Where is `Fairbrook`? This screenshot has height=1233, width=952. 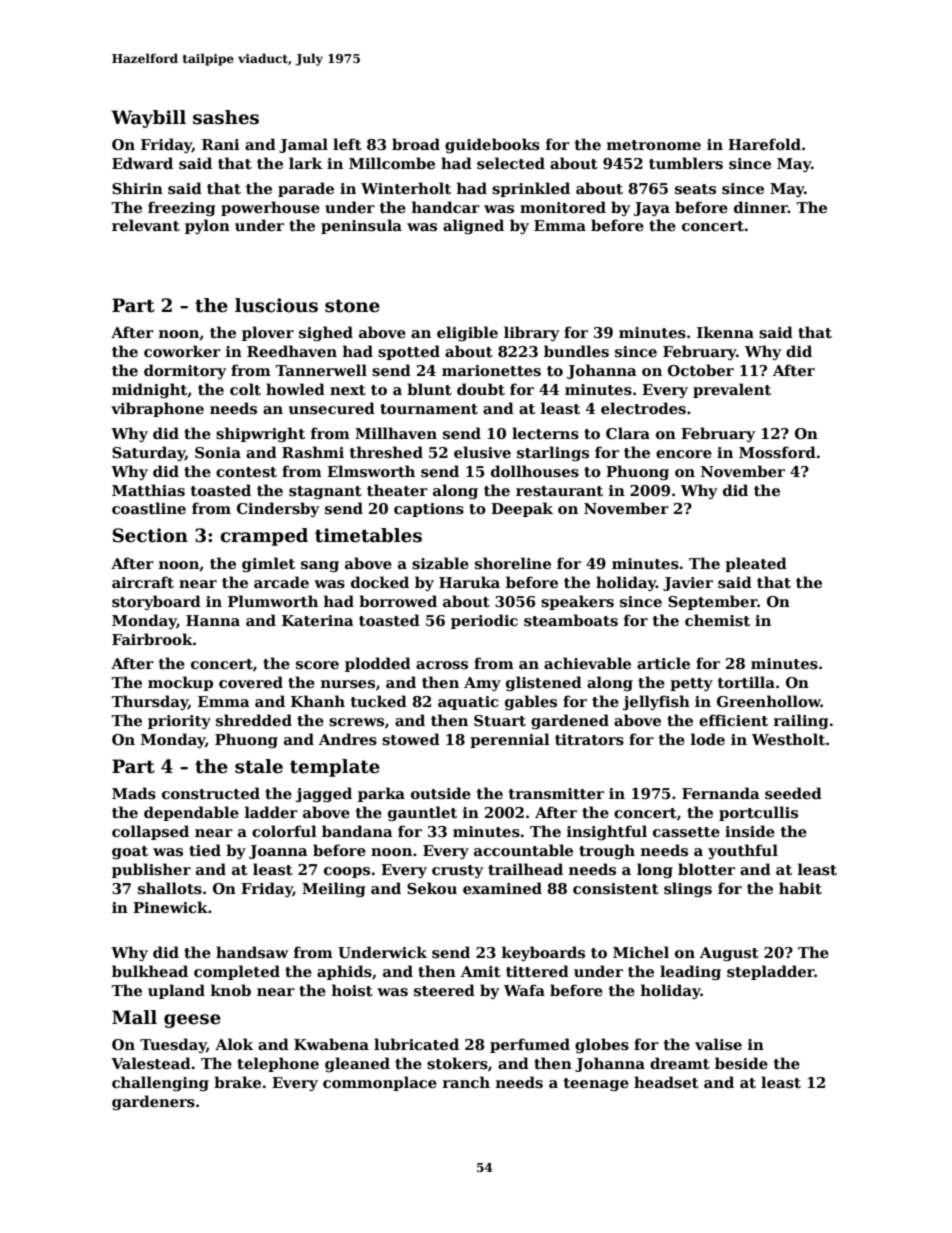 Fairbrook is located at coordinates (152, 639).
